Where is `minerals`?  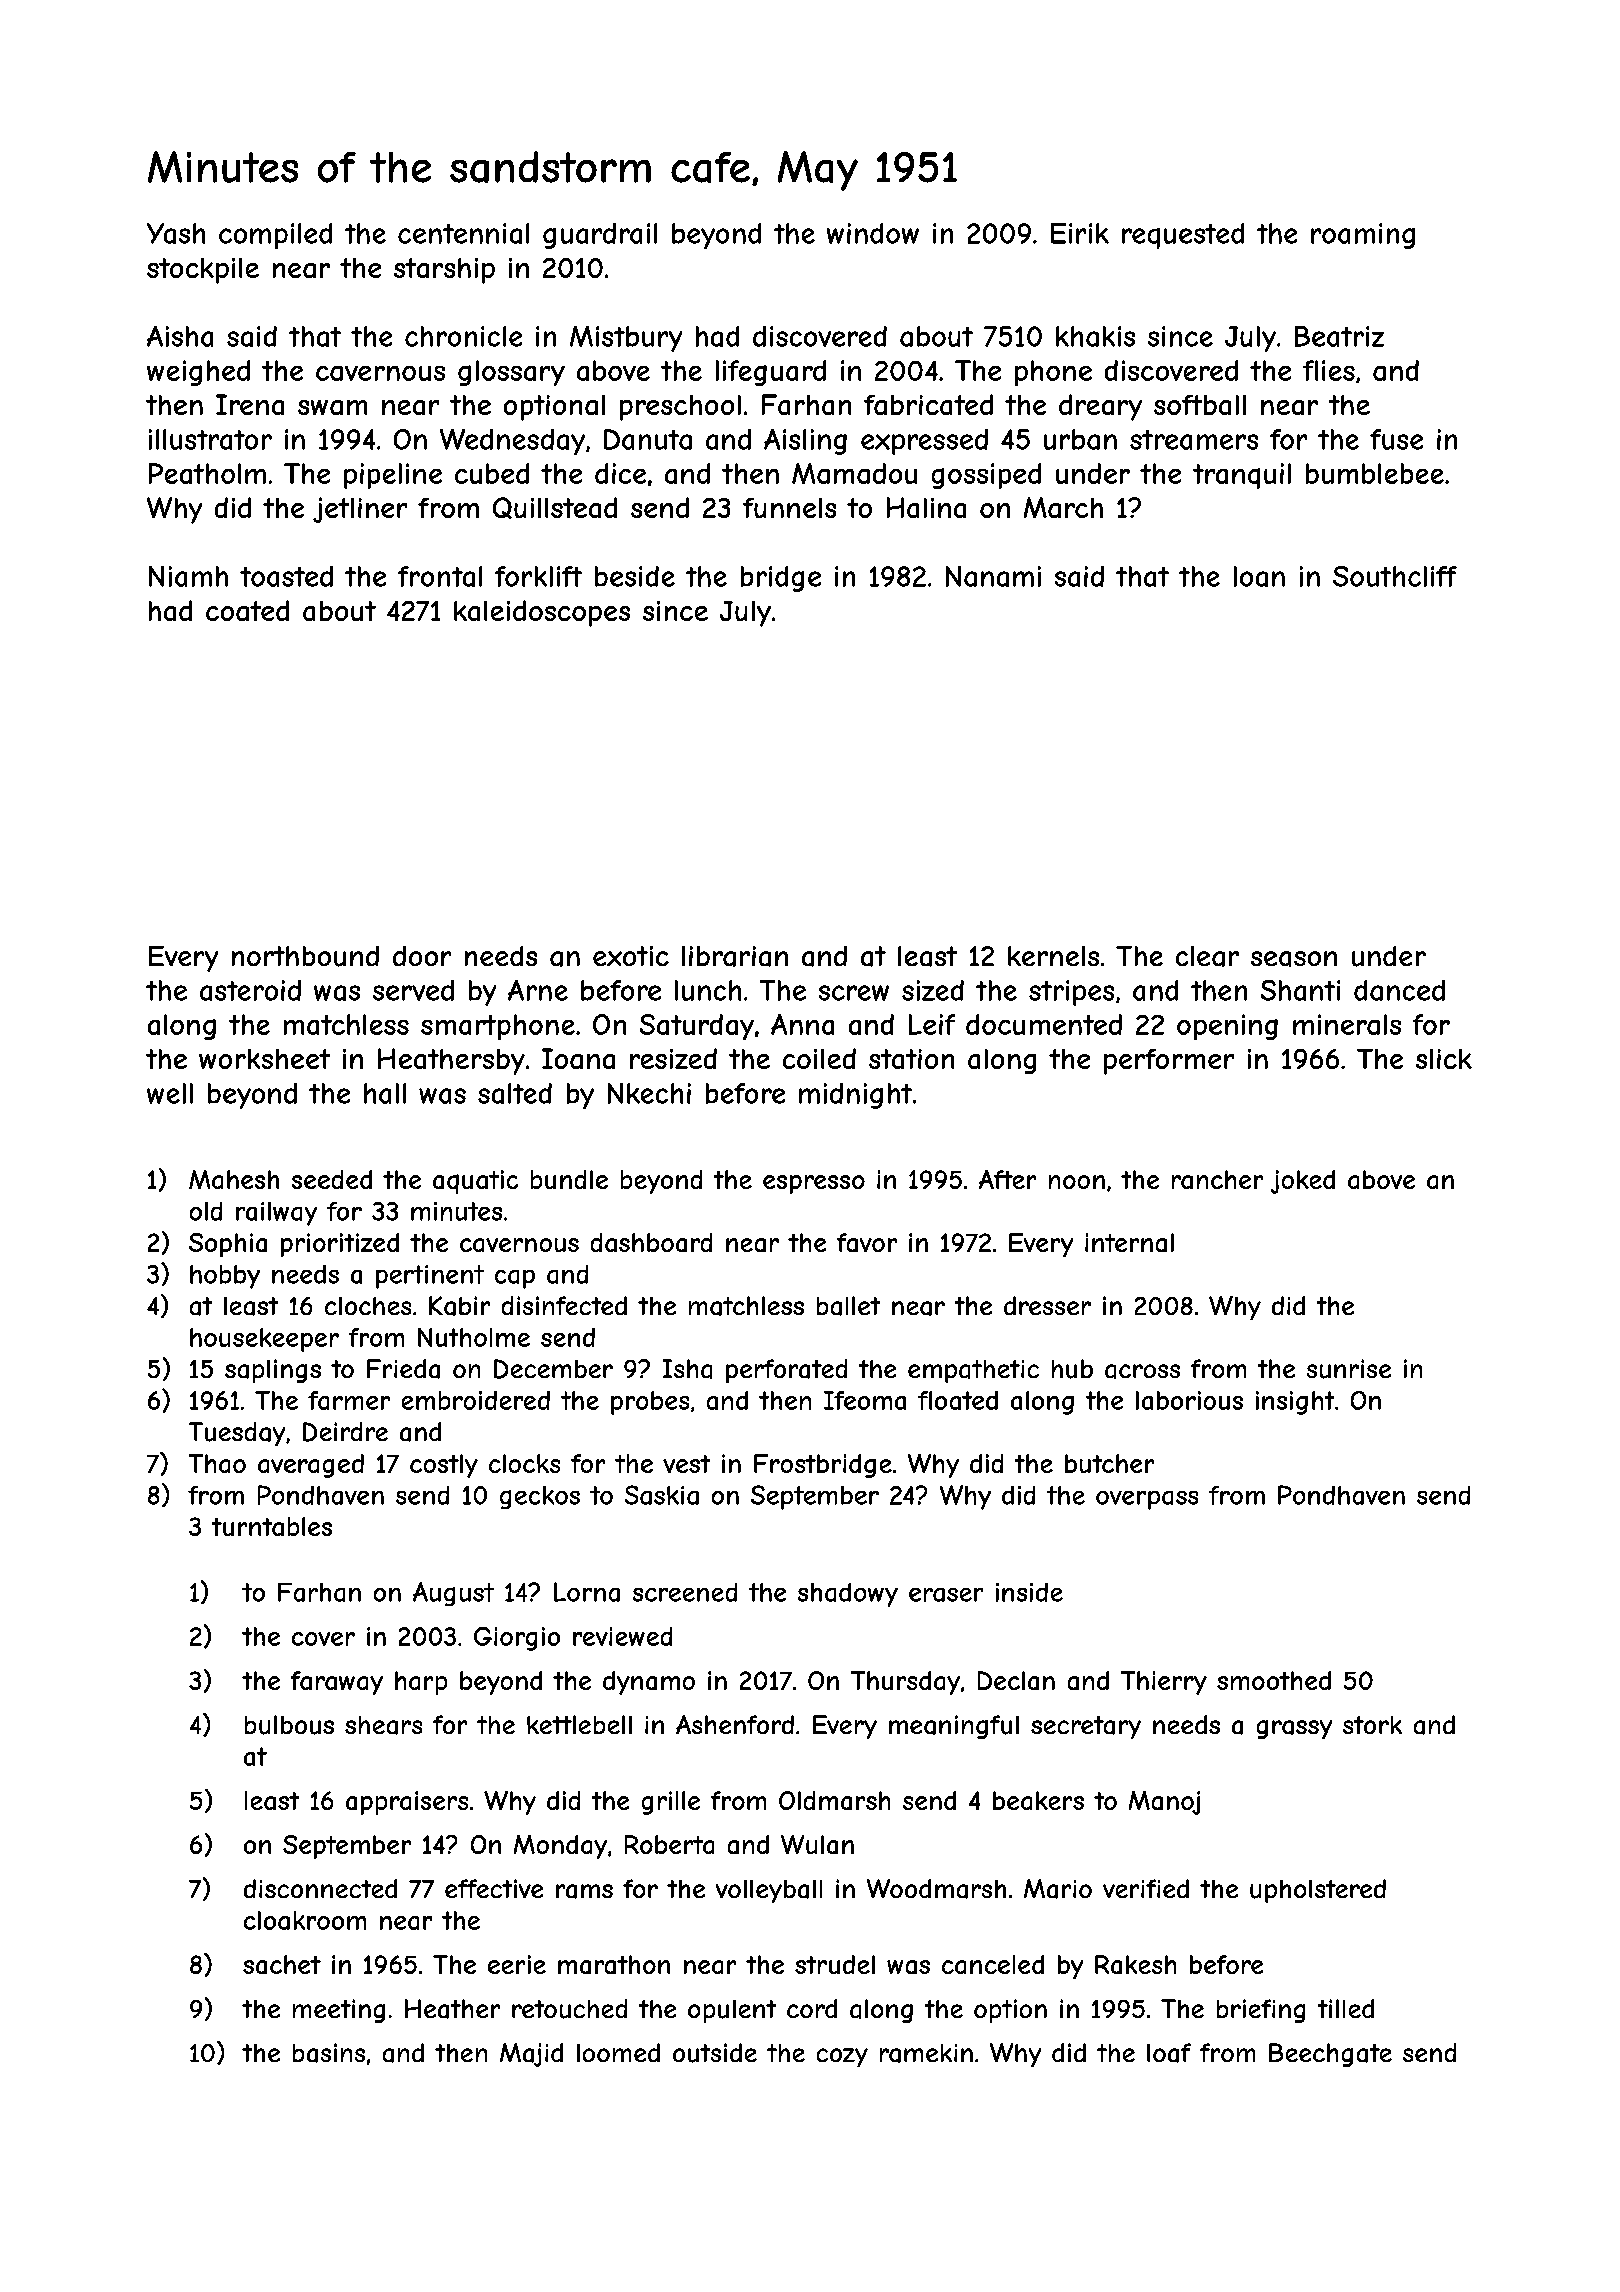
minerals is located at coordinates (1347, 1024).
